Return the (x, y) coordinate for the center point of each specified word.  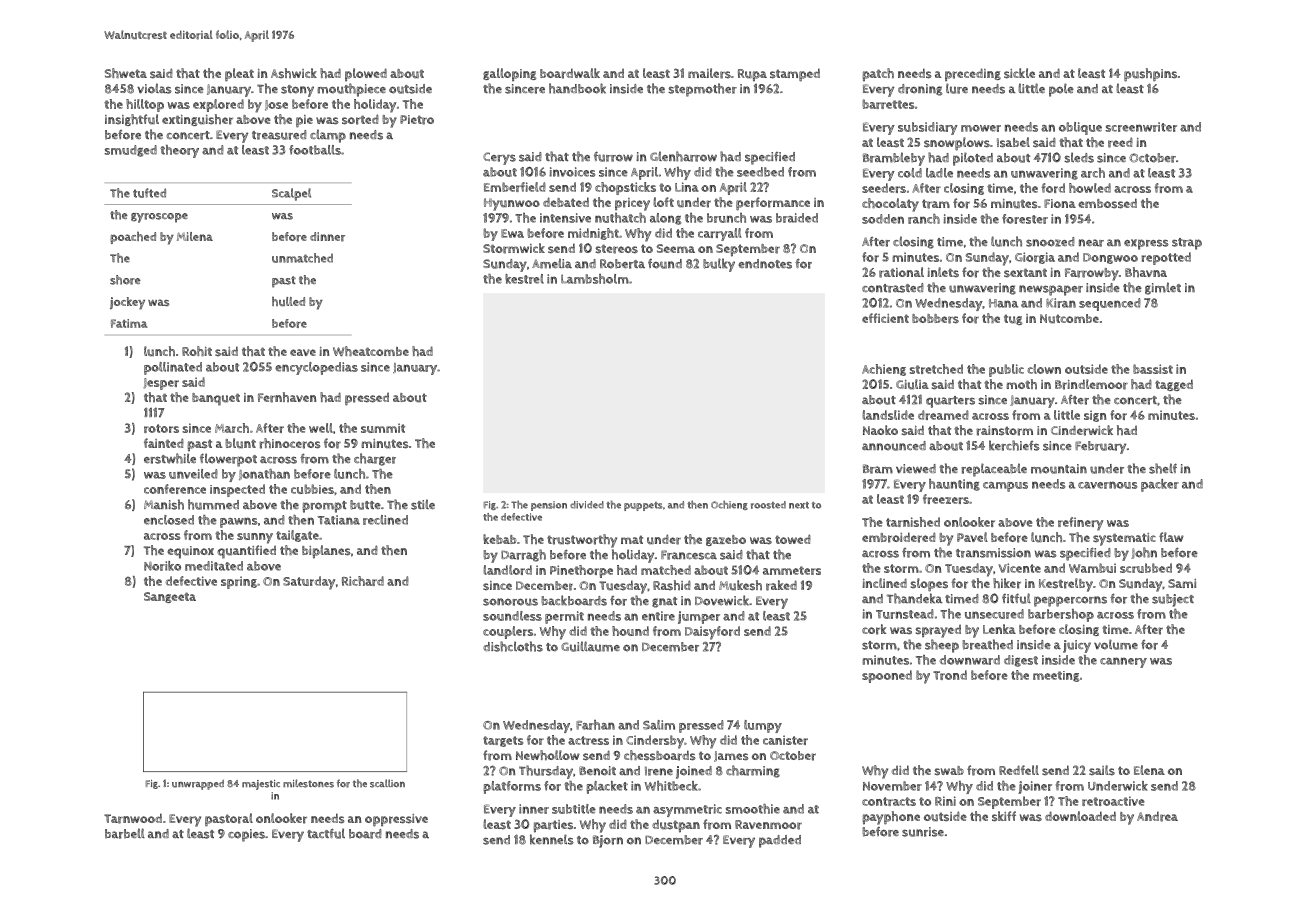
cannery (1123, 662)
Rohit (197, 351)
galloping (510, 74)
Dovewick (722, 600)
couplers (508, 632)
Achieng (884, 370)
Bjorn (608, 841)
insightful (132, 120)
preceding (973, 74)
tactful (326, 833)
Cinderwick (1082, 430)
